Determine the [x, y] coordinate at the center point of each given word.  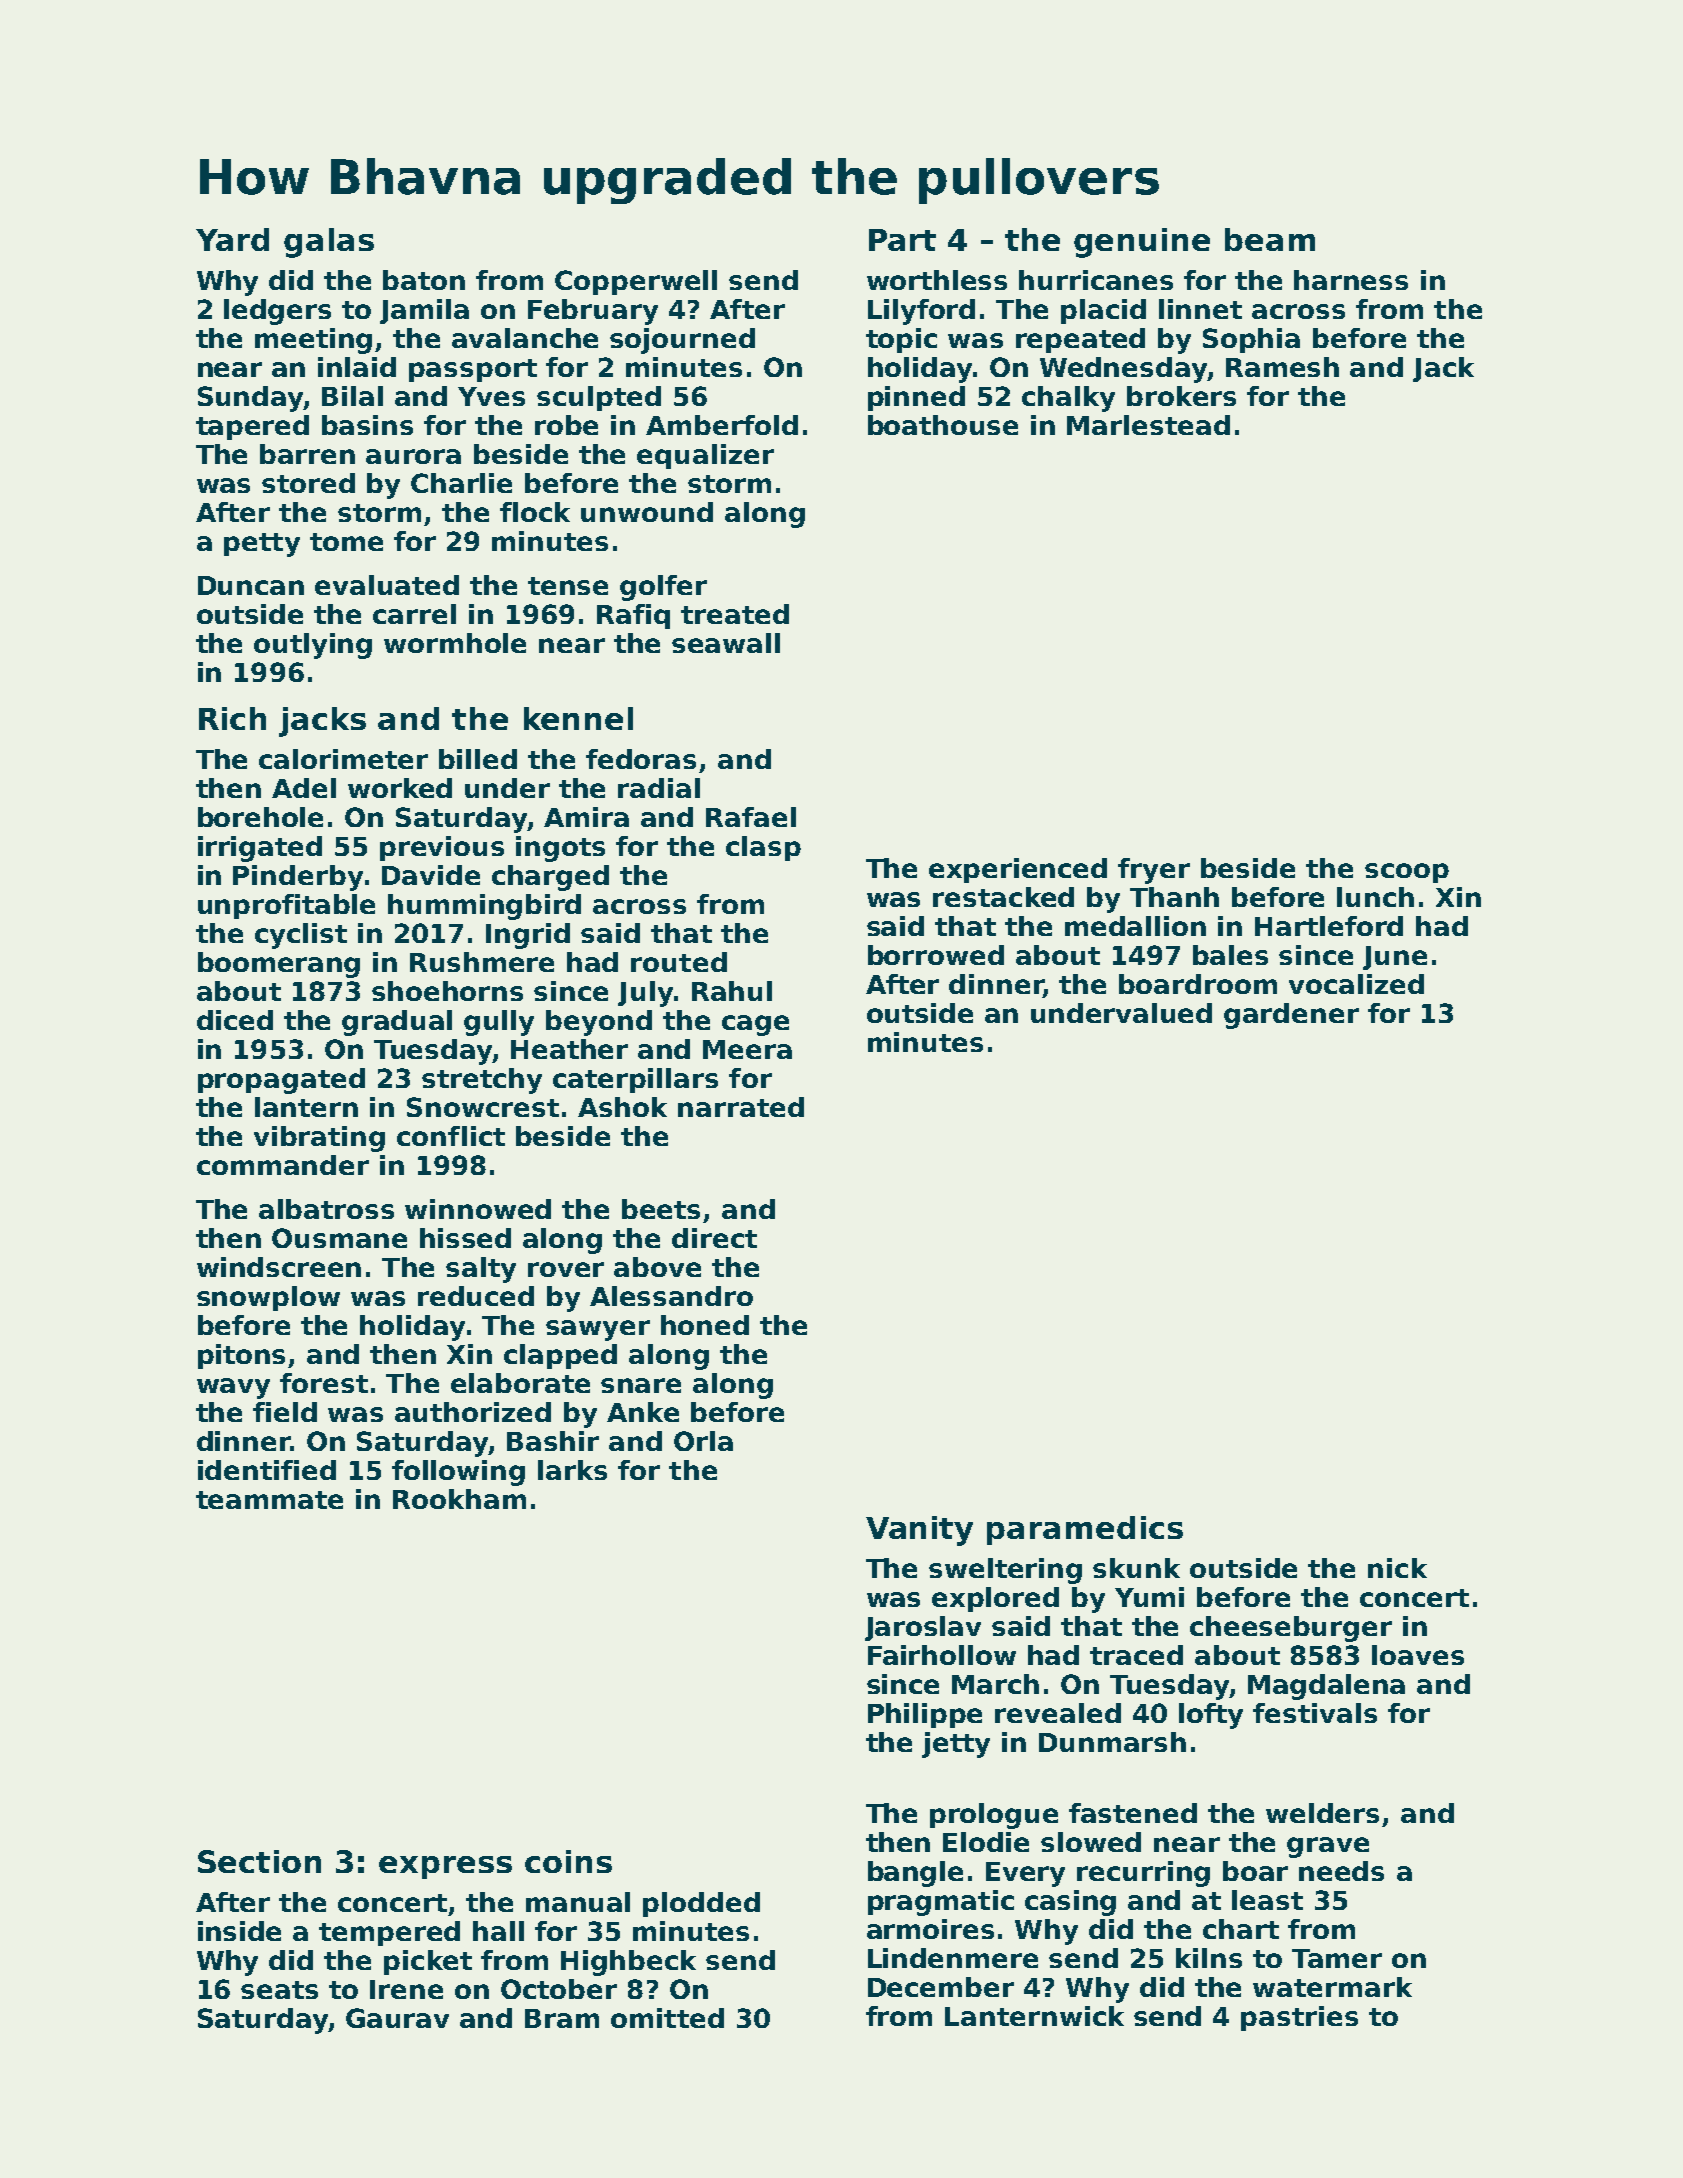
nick [1397, 1568]
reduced [476, 1296]
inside [239, 1931]
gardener [1291, 1016]
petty [262, 545]
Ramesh [1282, 367]
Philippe [925, 1715]
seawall [726, 643]
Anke [643, 1412]
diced [235, 1020]
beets [661, 1209]
